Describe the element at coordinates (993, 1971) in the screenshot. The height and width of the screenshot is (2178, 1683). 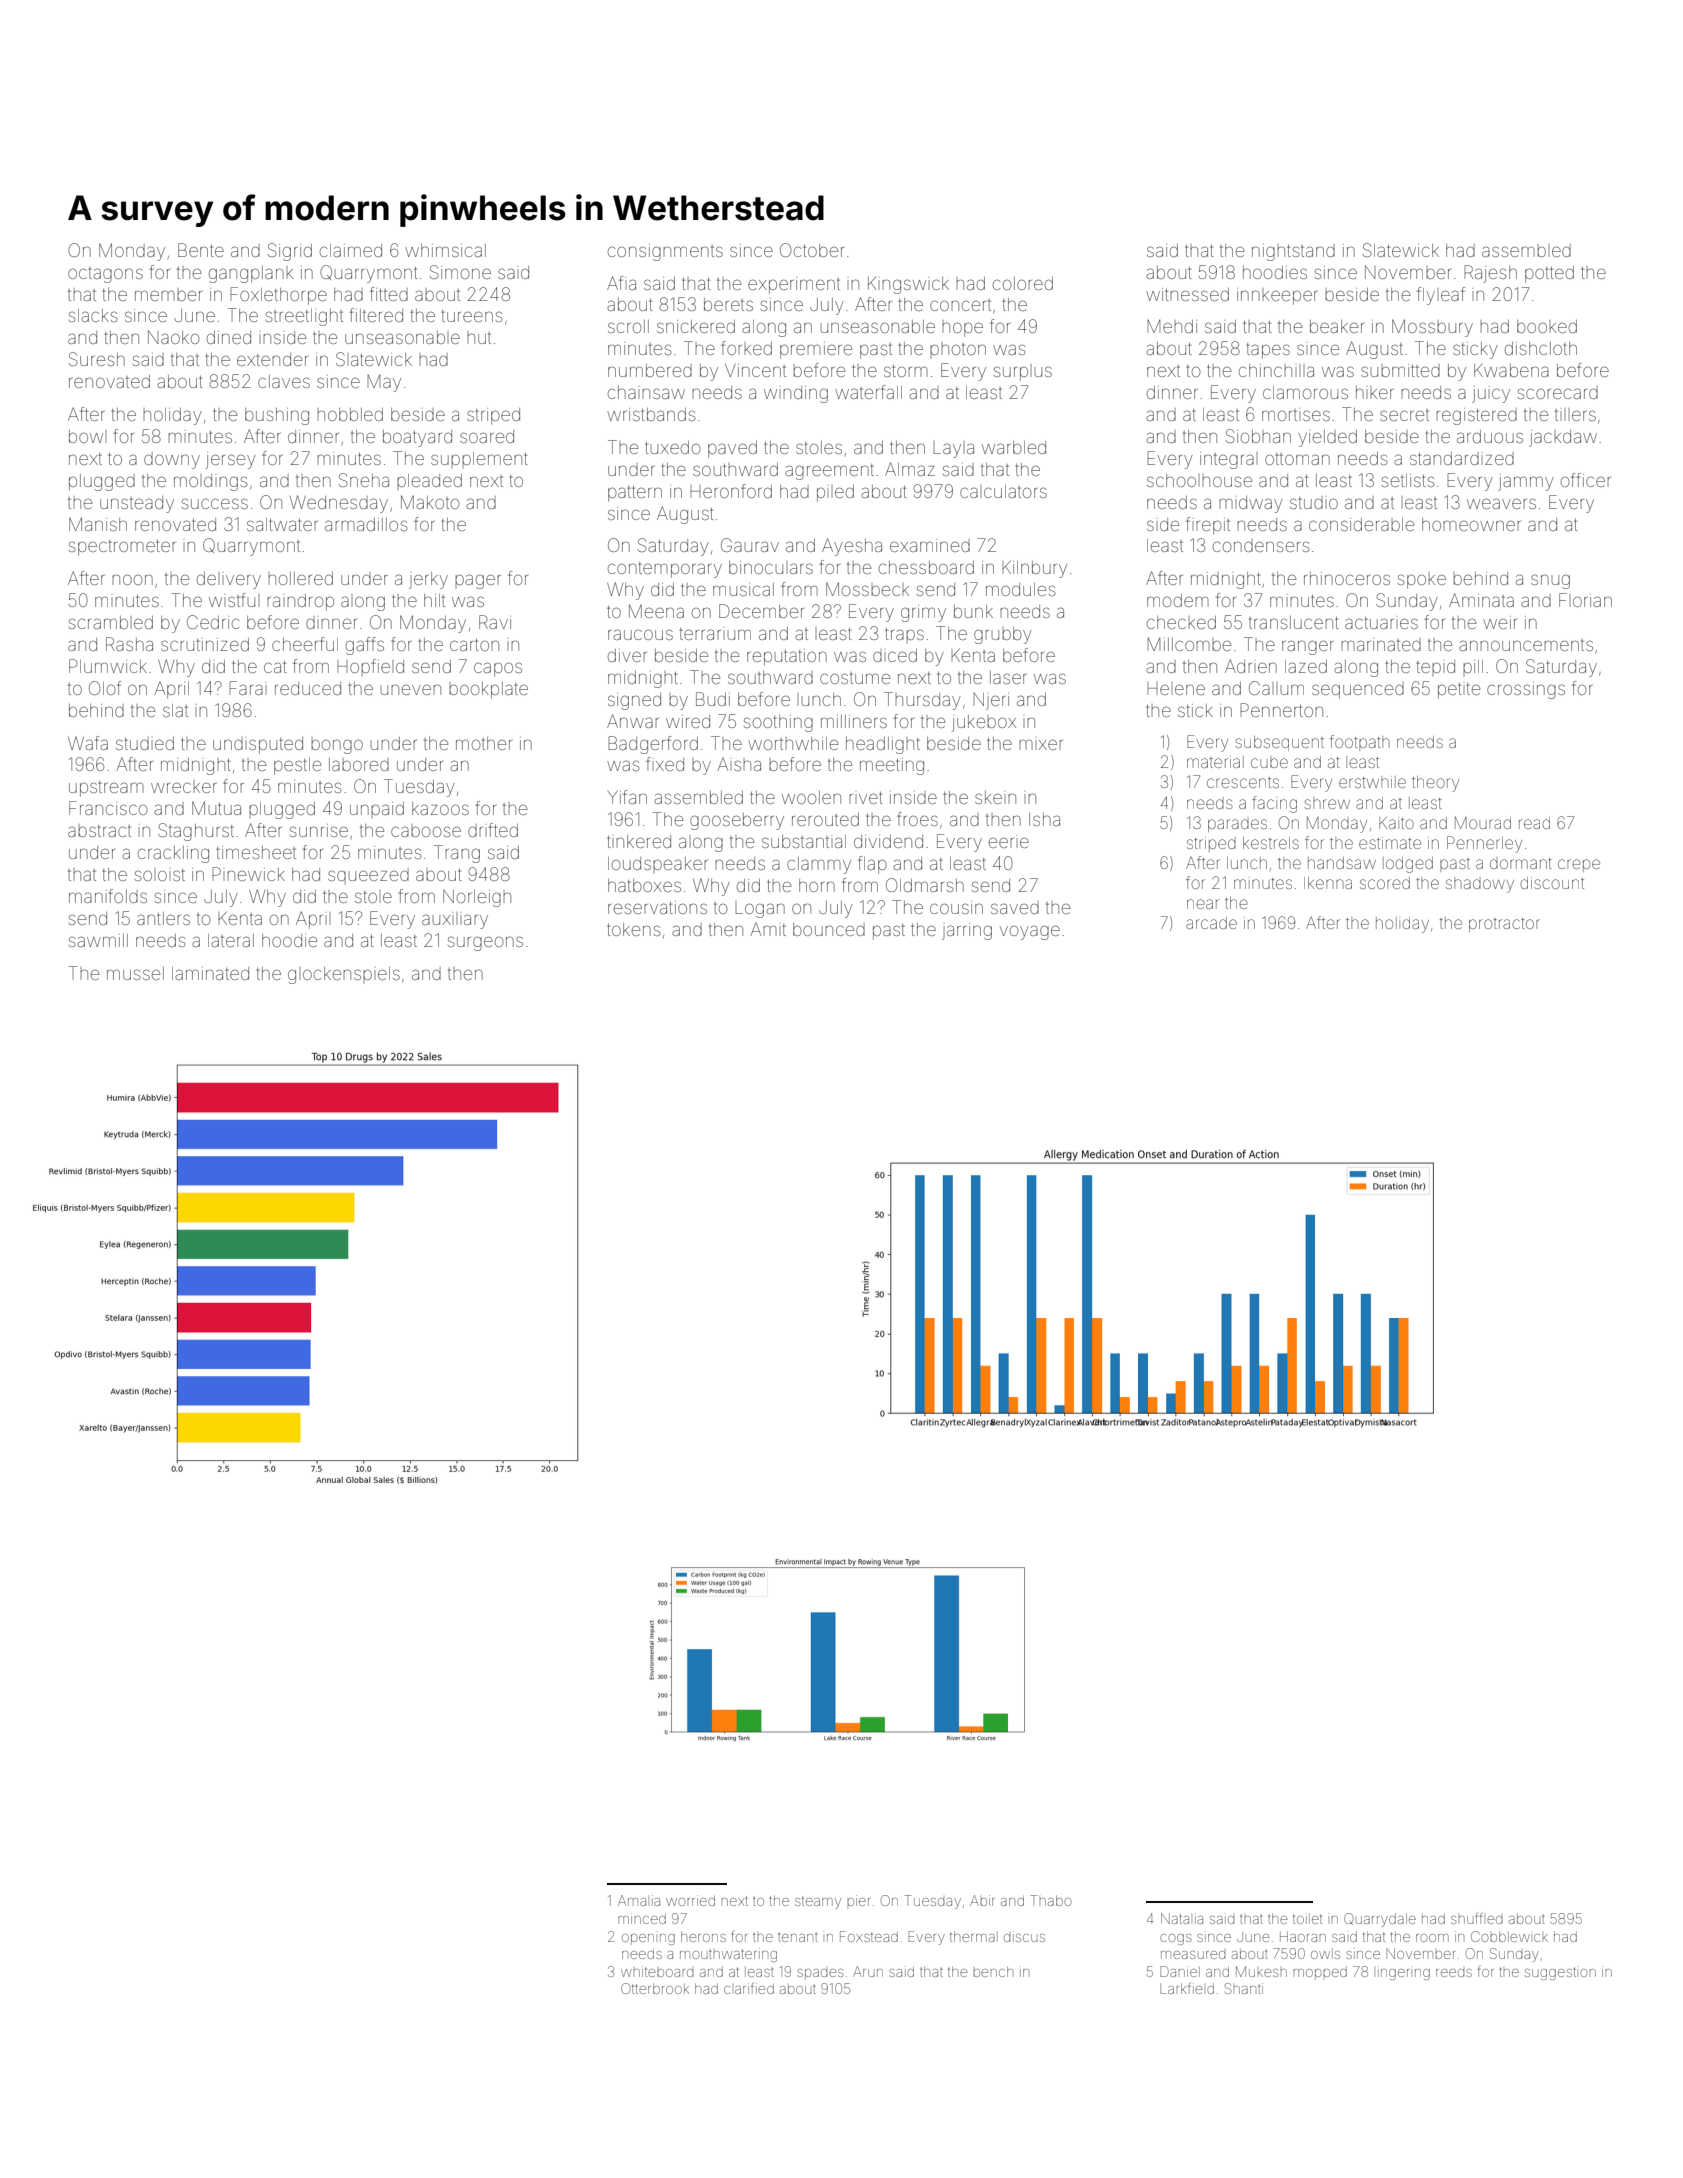
I see `bench` at that location.
